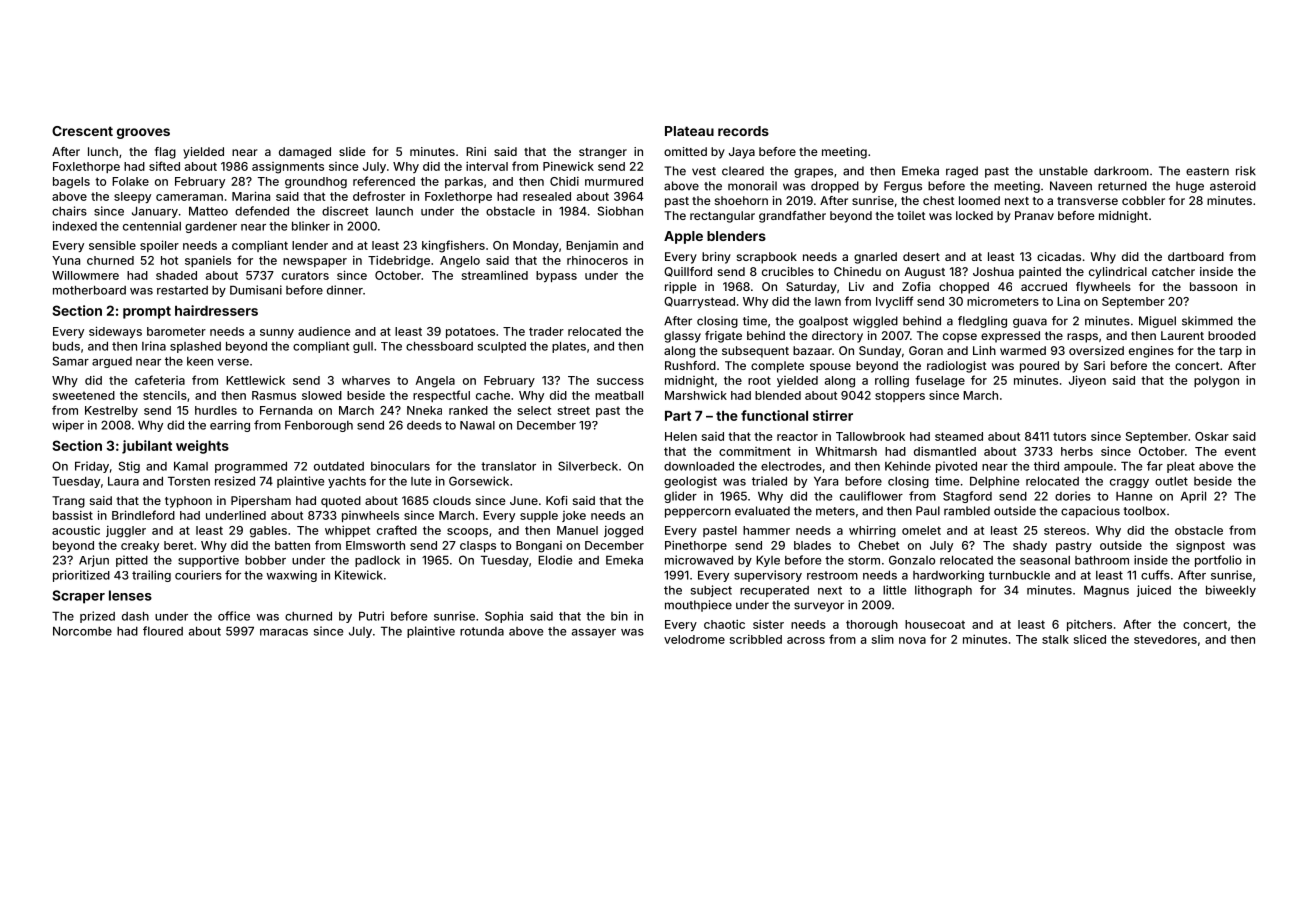  Describe the element at coordinates (366, 380) in the screenshot. I see `wharves` at that location.
